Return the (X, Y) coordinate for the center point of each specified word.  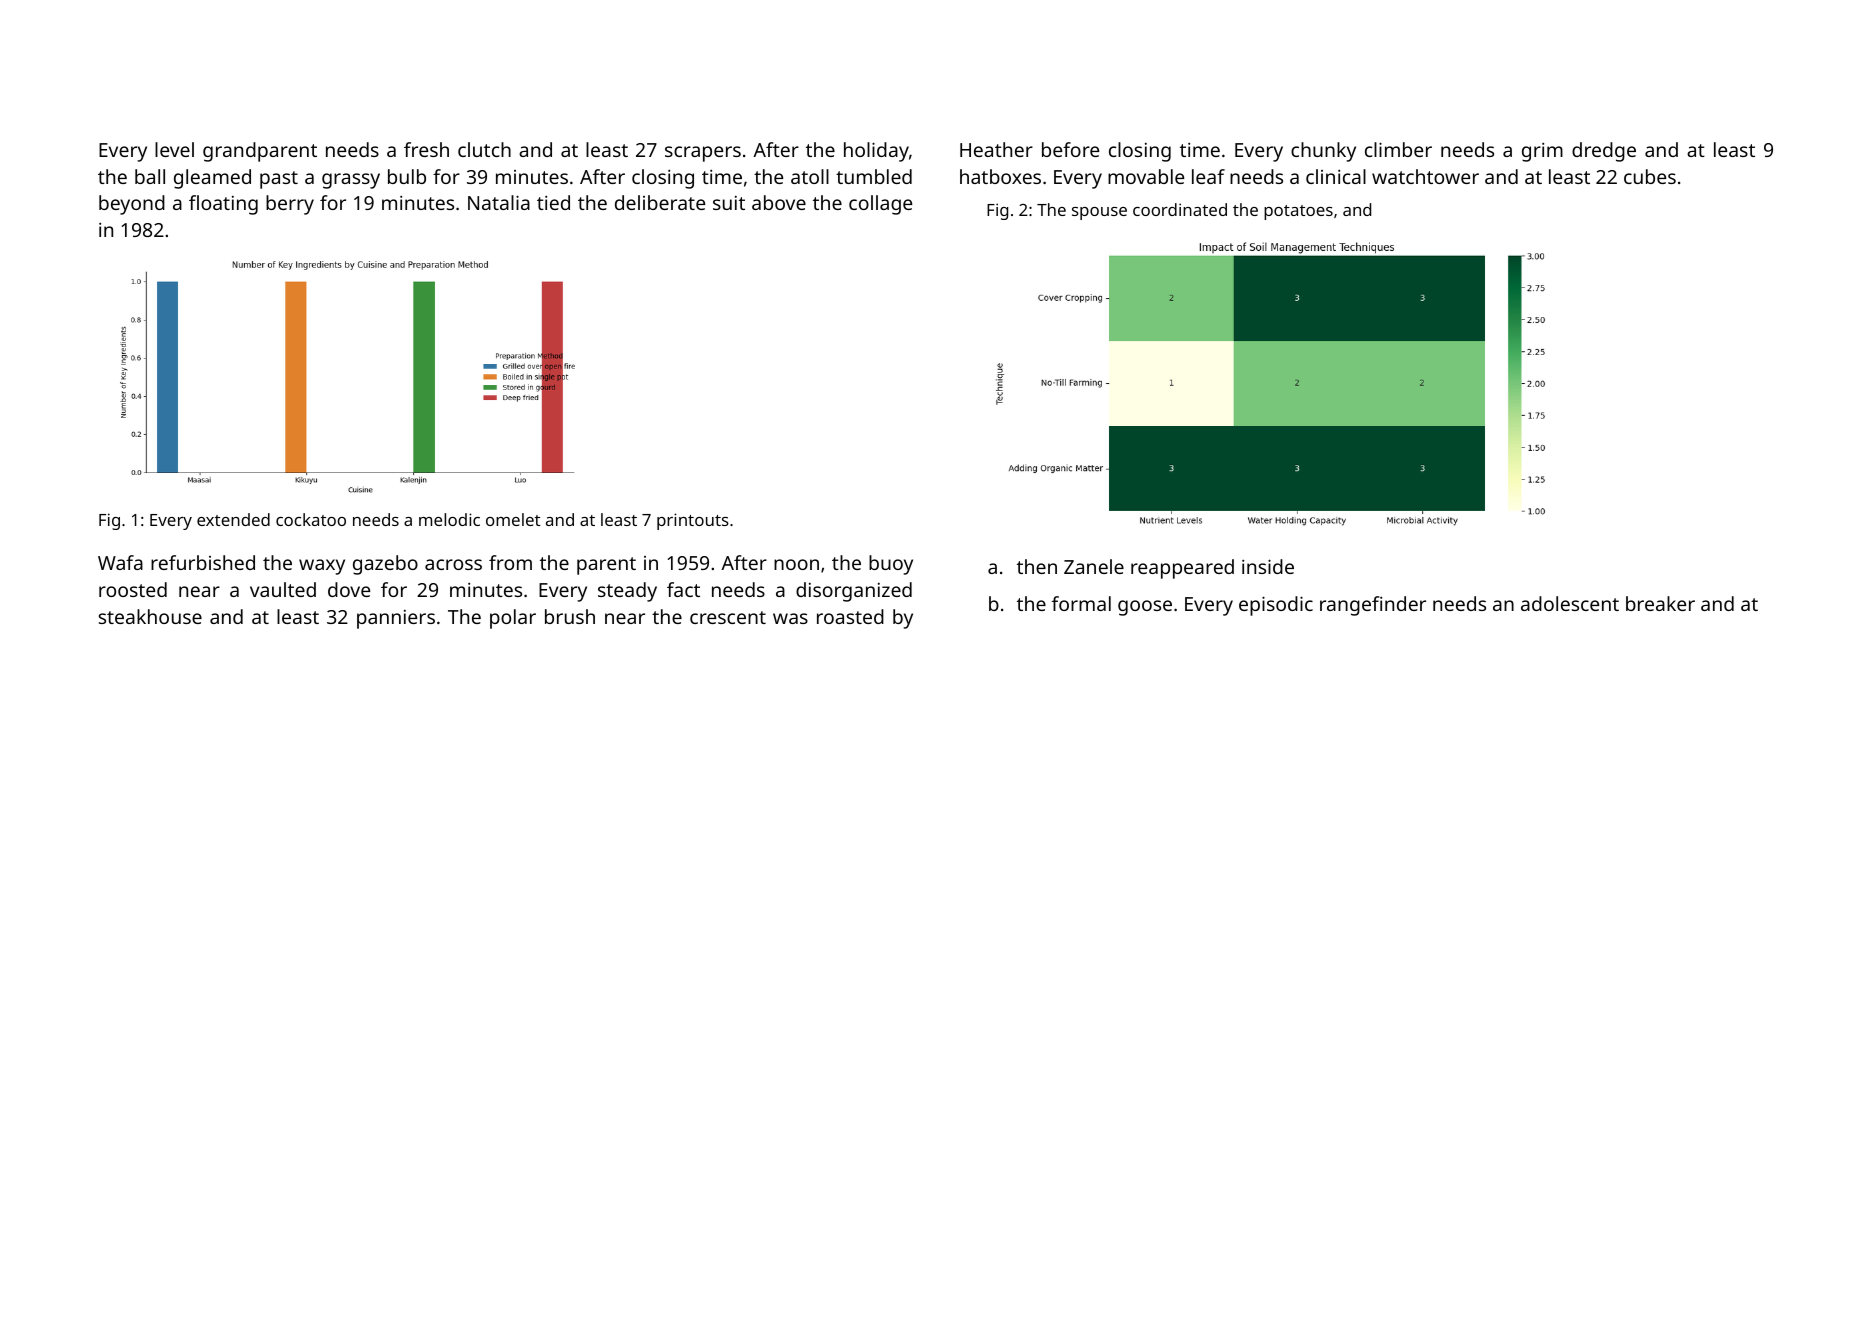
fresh (426, 149)
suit (729, 203)
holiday (876, 152)
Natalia (499, 202)
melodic (449, 519)
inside (1268, 566)
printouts (693, 521)
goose (1145, 608)
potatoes (1298, 212)
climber (1398, 149)
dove (349, 589)
